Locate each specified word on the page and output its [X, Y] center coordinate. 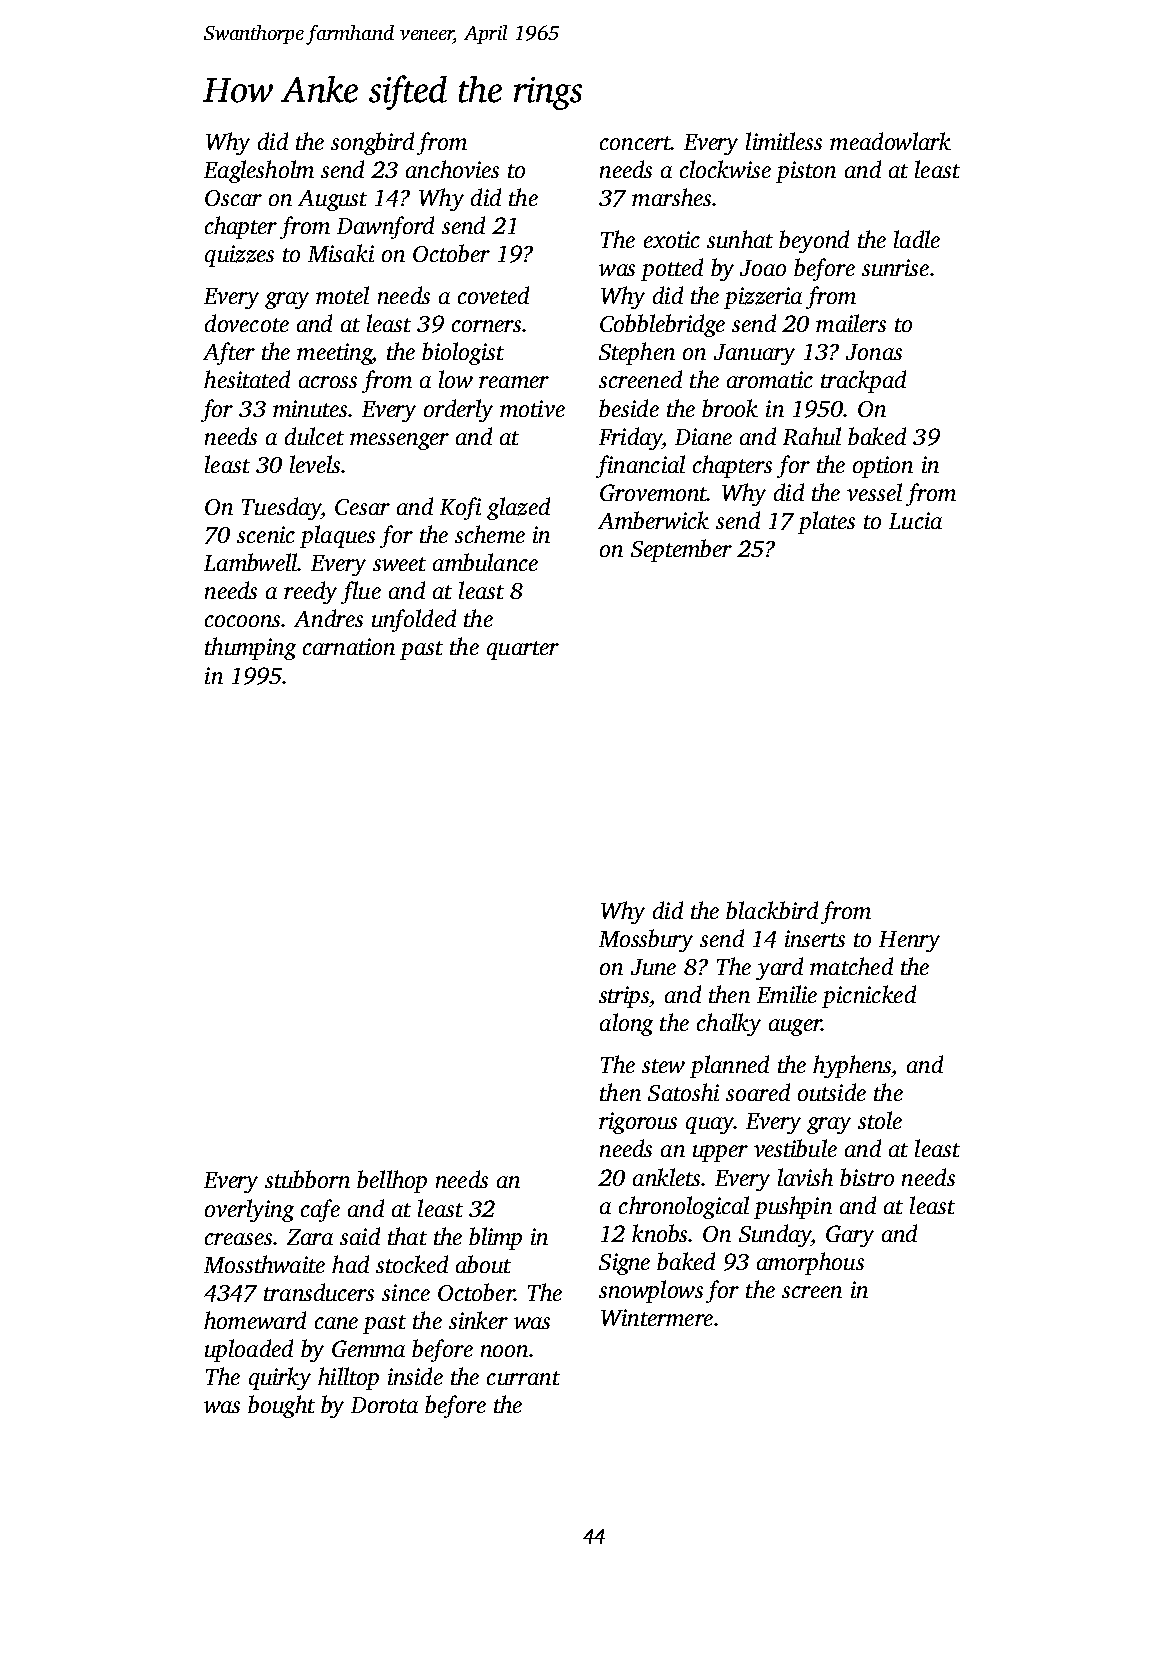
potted [672, 269]
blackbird [772, 910]
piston [806, 172]
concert [635, 143]
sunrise [895, 267]
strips [624, 997]
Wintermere [657, 1317]
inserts [815, 938]
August [332, 200]
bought [281, 1406]
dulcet [314, 436]
